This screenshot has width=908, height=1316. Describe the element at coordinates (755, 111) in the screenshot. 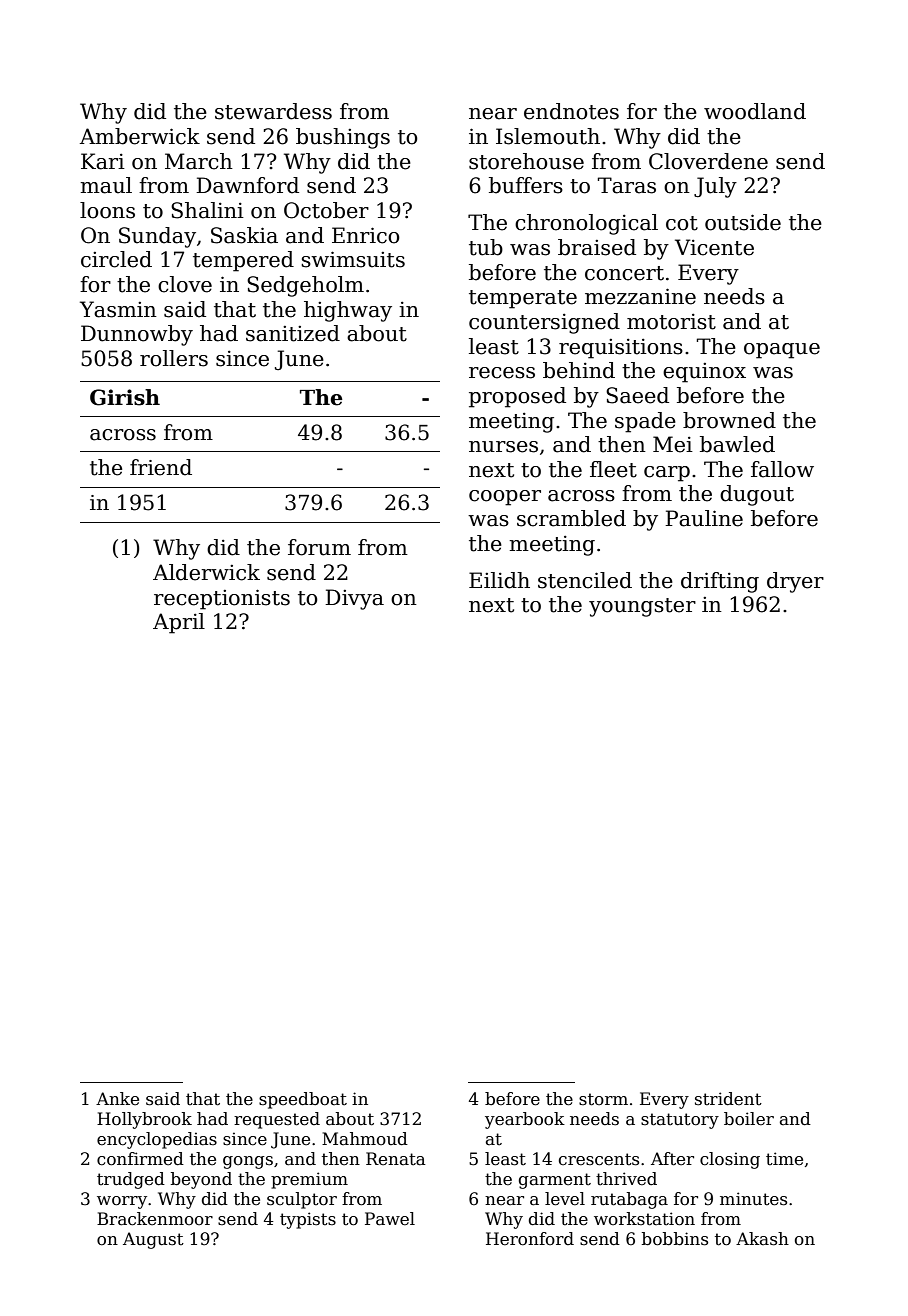

I see `woodland` at that location.
